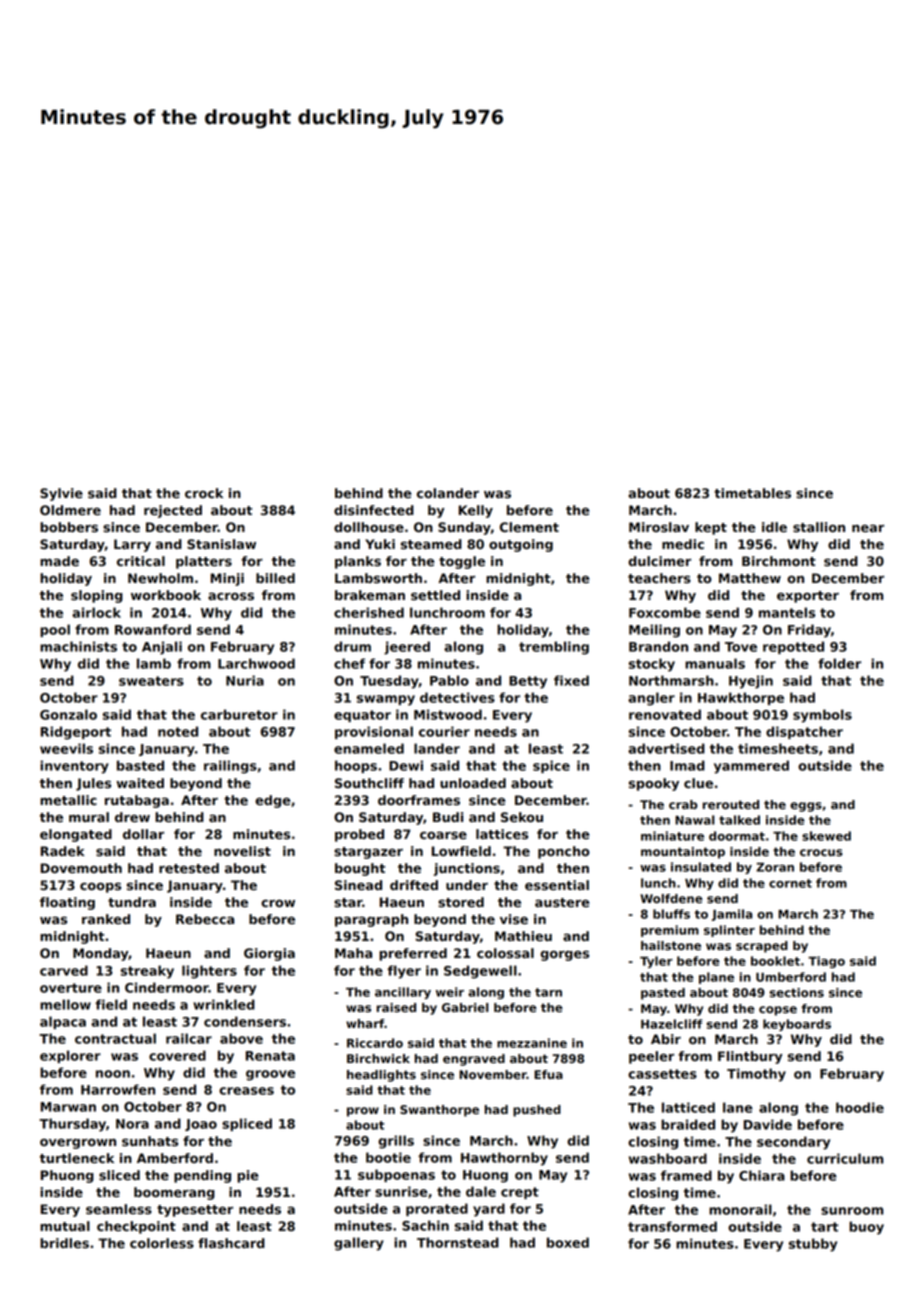  Describe the element at coordinates (66, 748) in the document. I see `weevils` at that location.
